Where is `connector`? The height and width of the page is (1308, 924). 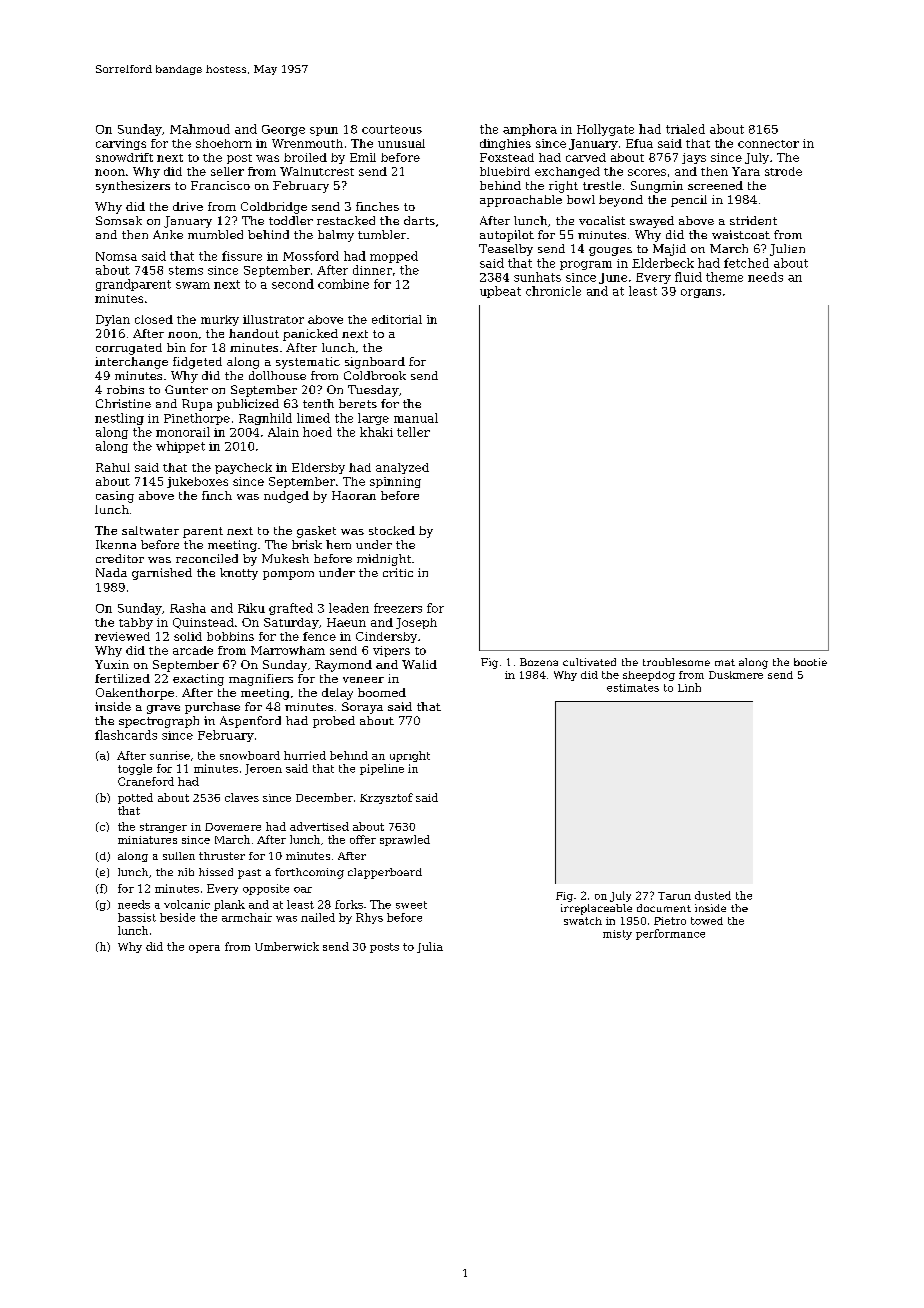
connector is located at coordinates (768, 144).
